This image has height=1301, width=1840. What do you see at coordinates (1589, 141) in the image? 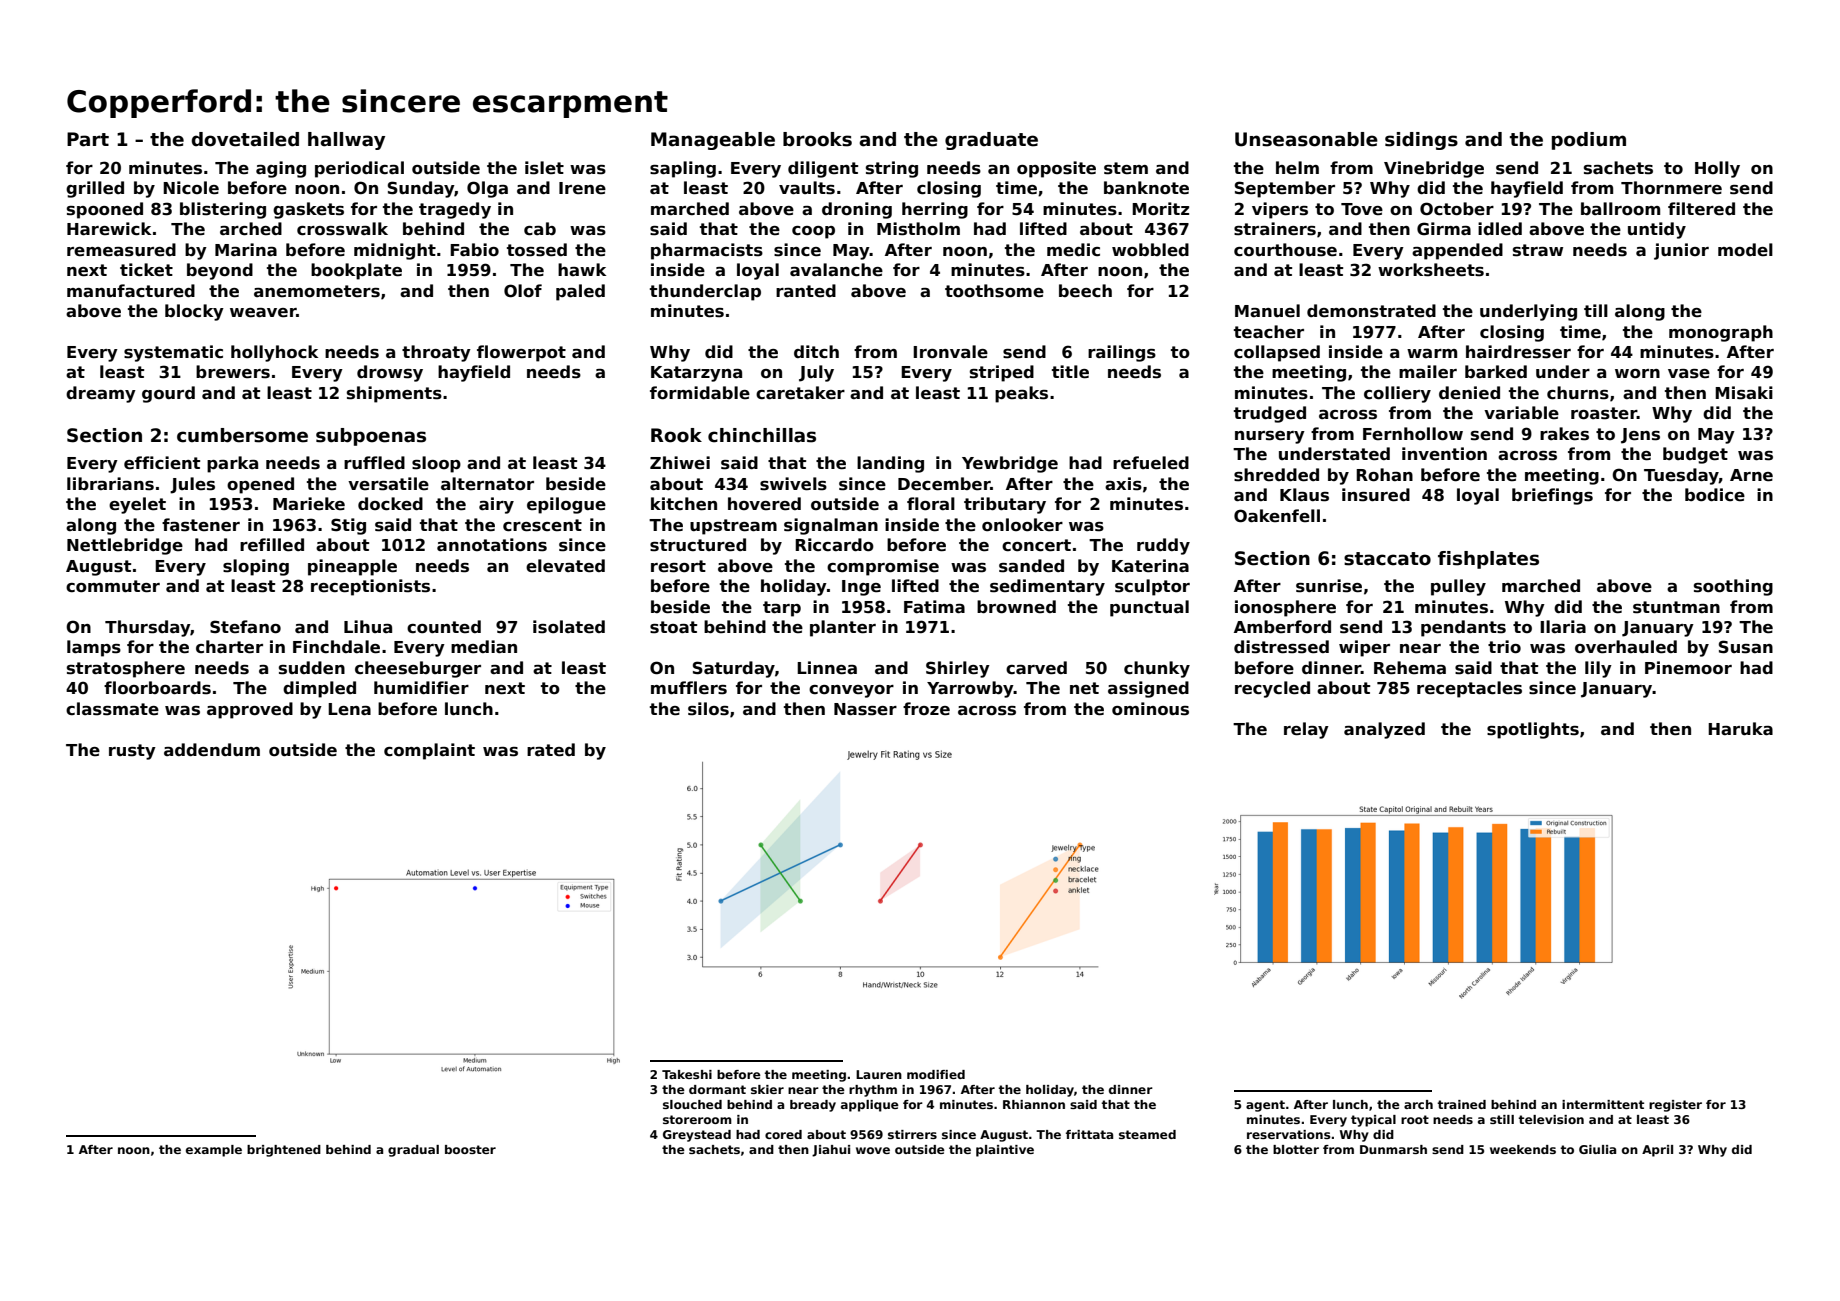
I see `podium` at bounding box center [1589, 141].
